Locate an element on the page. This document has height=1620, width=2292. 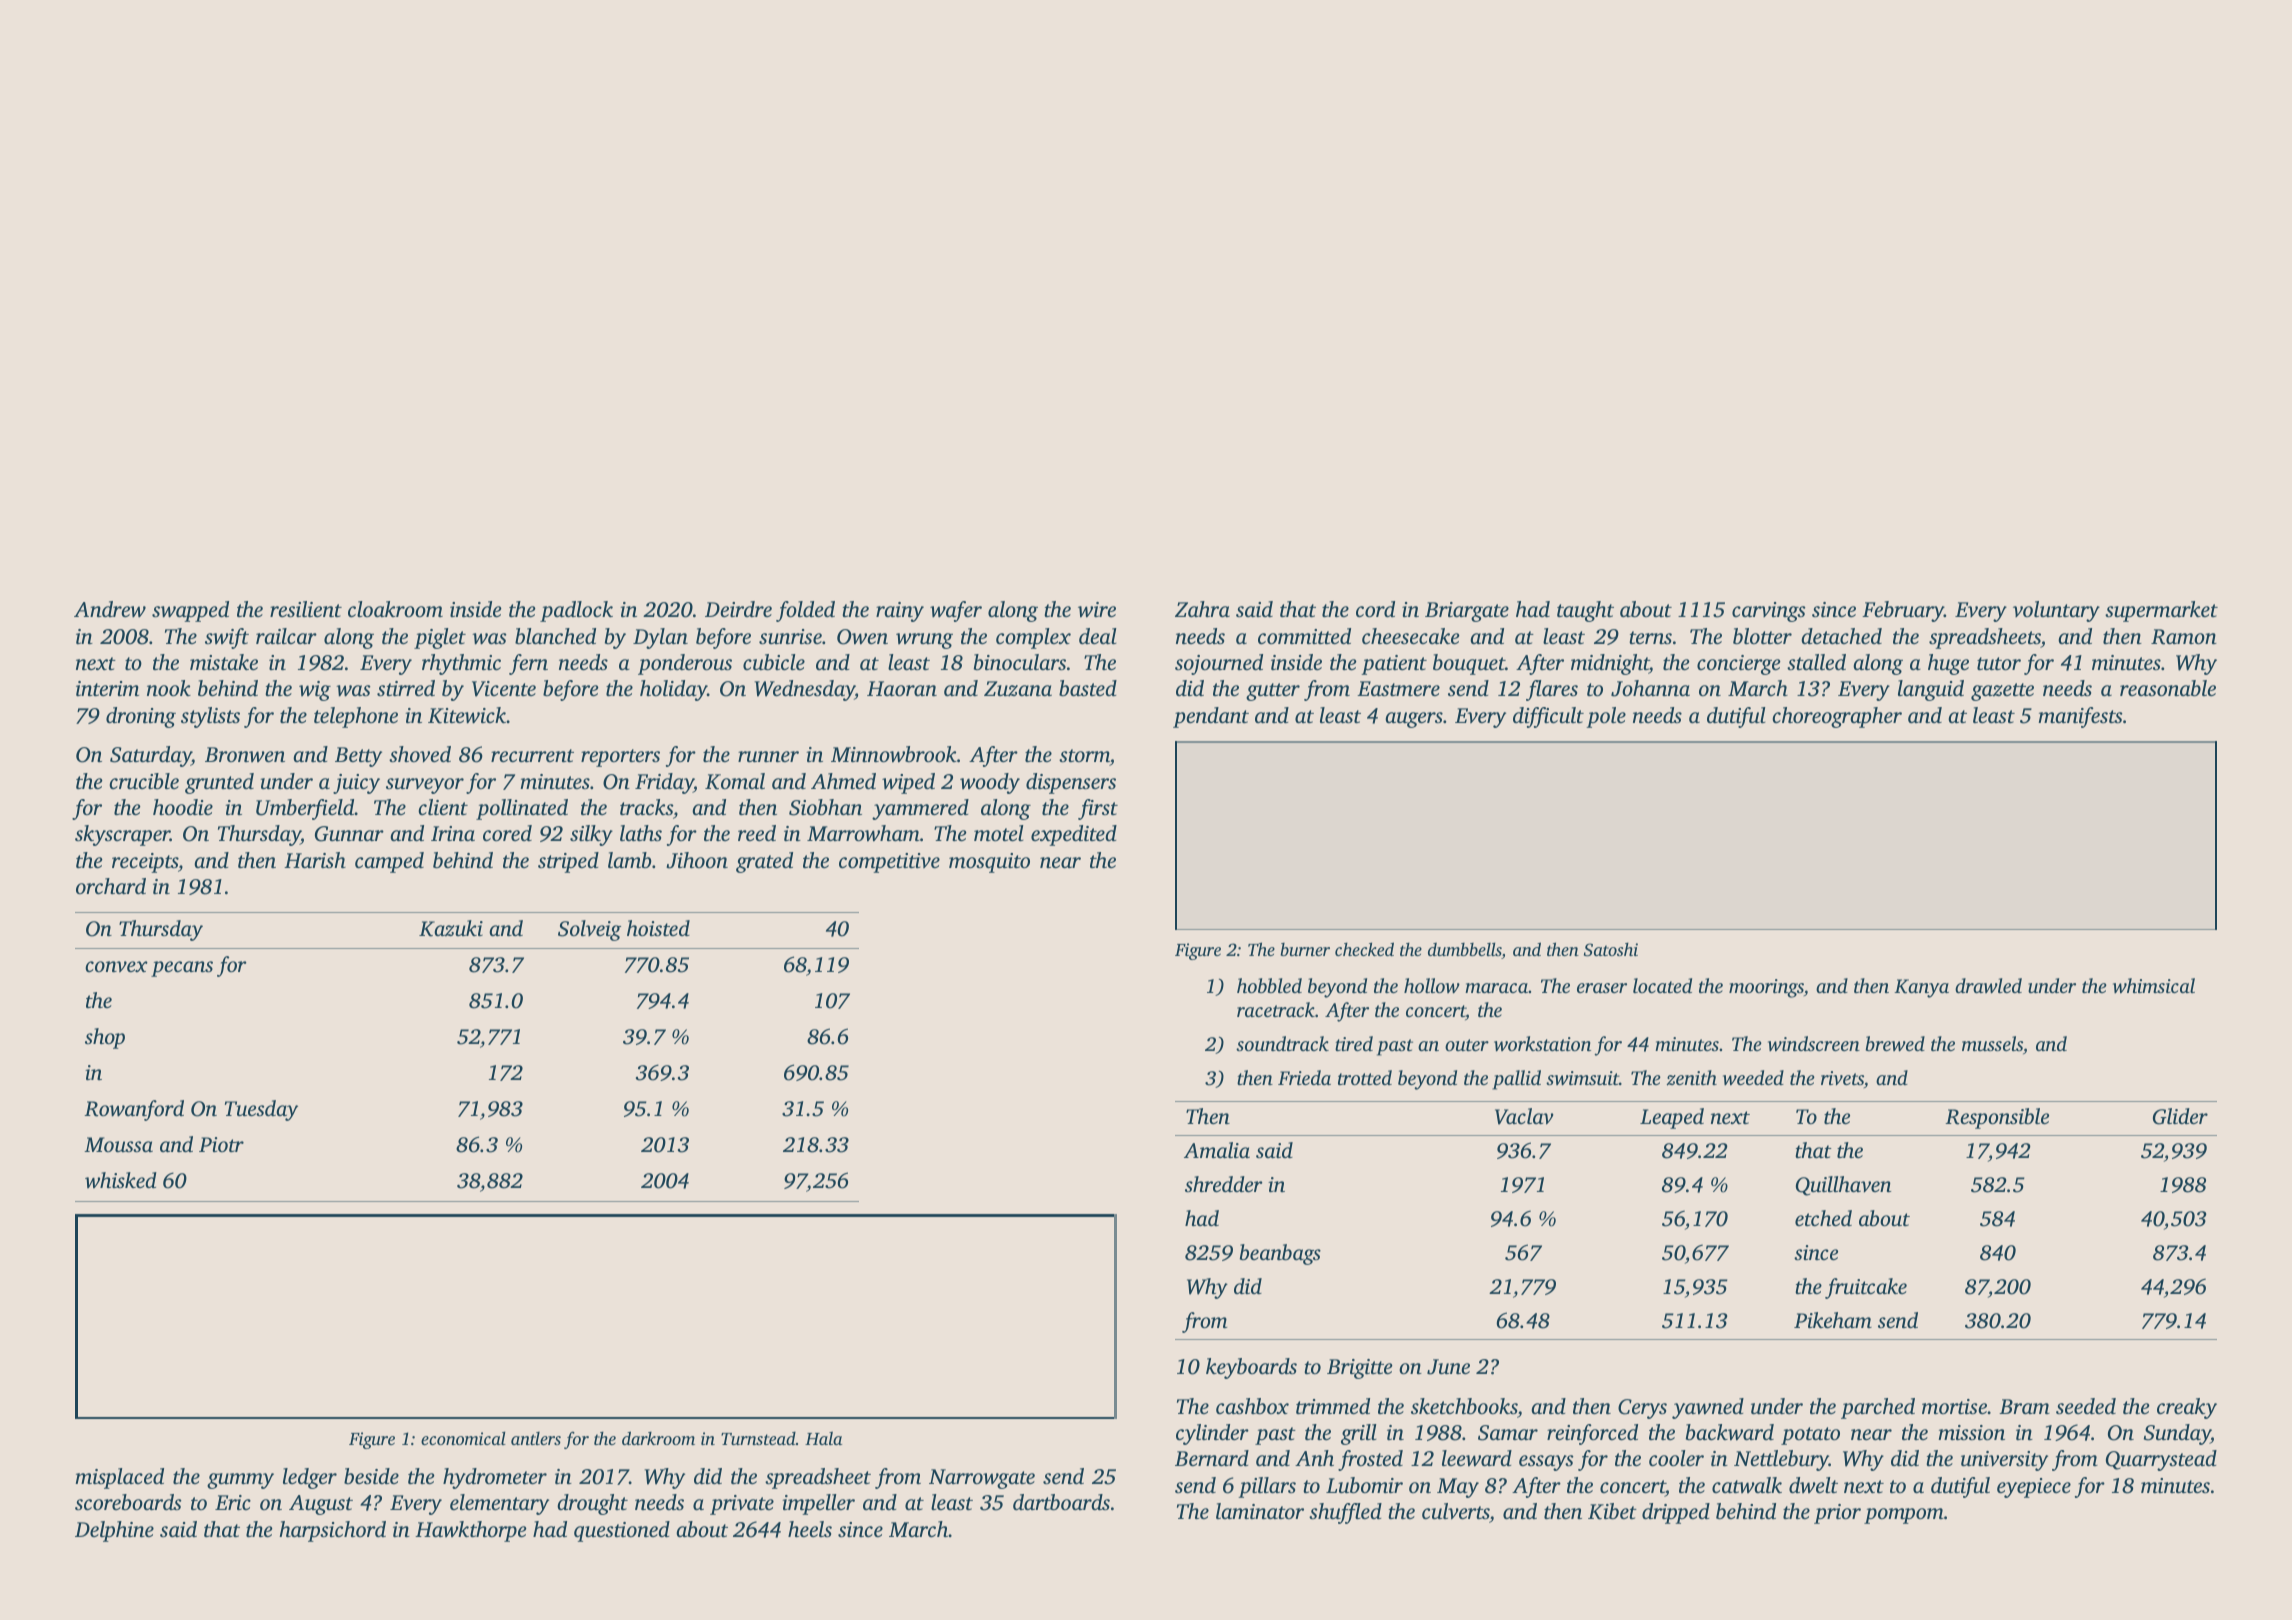
taught is located at coordinates (1585, 611).
